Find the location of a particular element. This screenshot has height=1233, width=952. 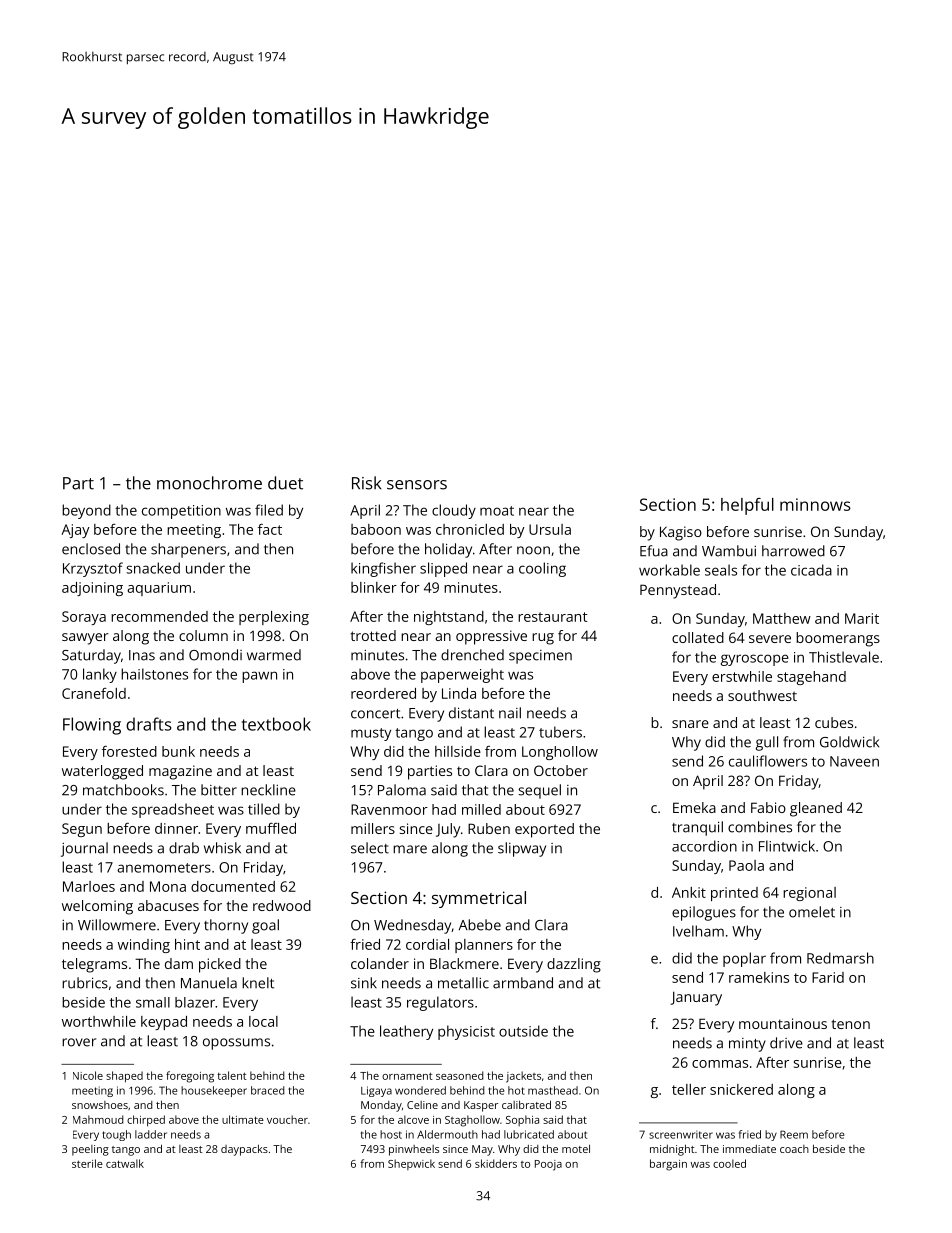

drafts is located at coordinates (148, 724).
